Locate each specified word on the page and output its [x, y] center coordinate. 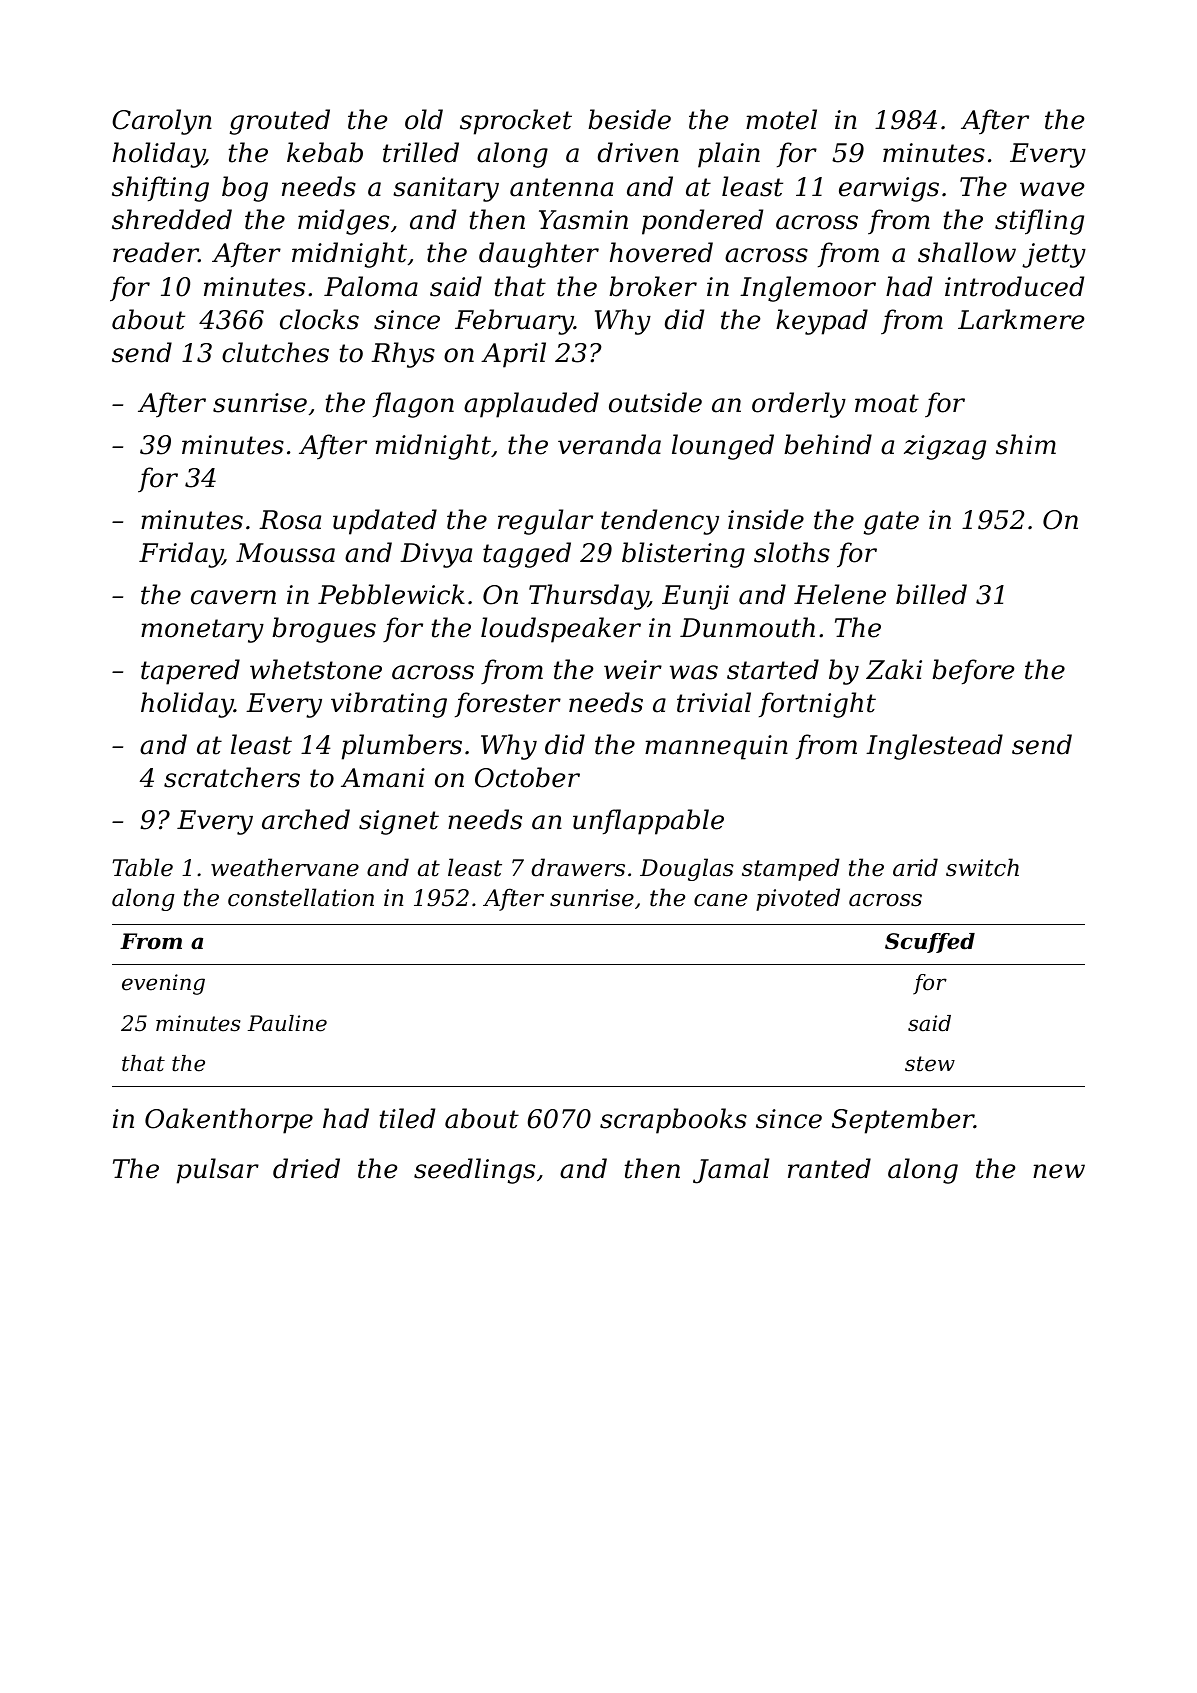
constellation [301, 897]
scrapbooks [673, 1121]
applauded [531, 405]
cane [720, 900]
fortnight [817, 705]
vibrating [389, 705]
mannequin [716, 747]
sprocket [516, 122]
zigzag [945, 447]
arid [915, 867]
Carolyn [162, 122]
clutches [275, 352]
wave [1052, 189]
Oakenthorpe [229, 1121]
